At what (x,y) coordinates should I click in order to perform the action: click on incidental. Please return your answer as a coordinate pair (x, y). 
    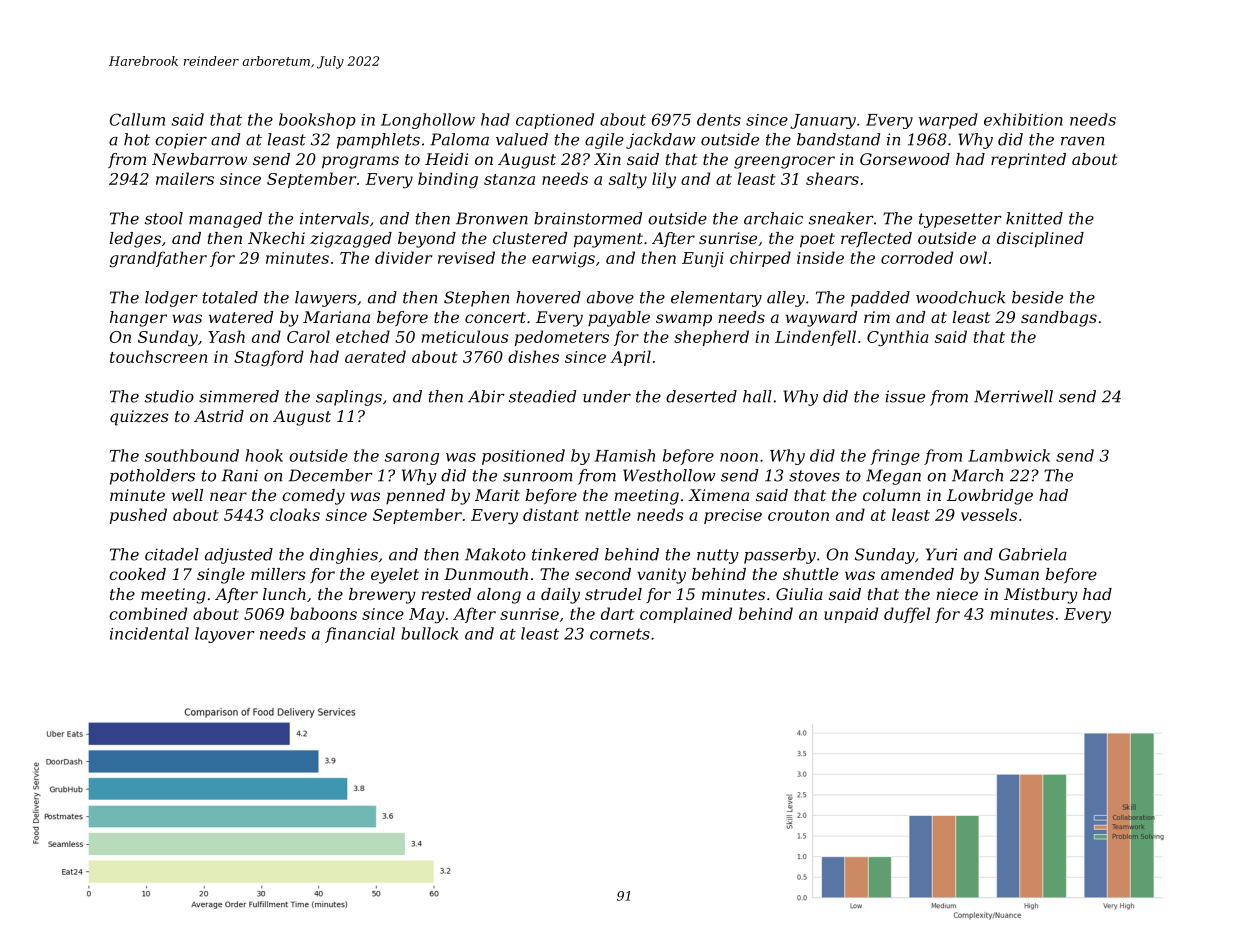
    Looking at the image, I should click on (149, 633).
